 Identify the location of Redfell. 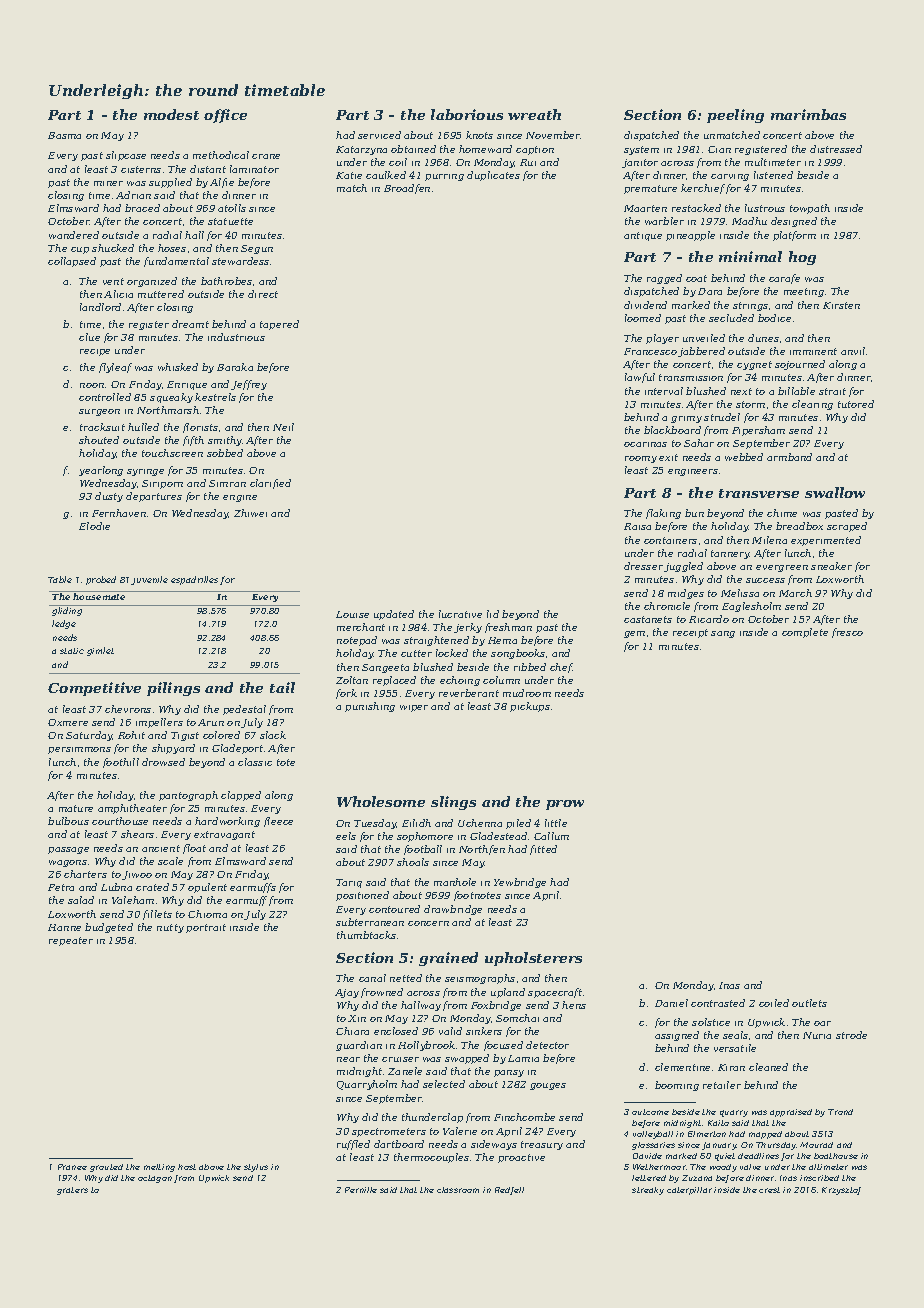
(509, 1191).
